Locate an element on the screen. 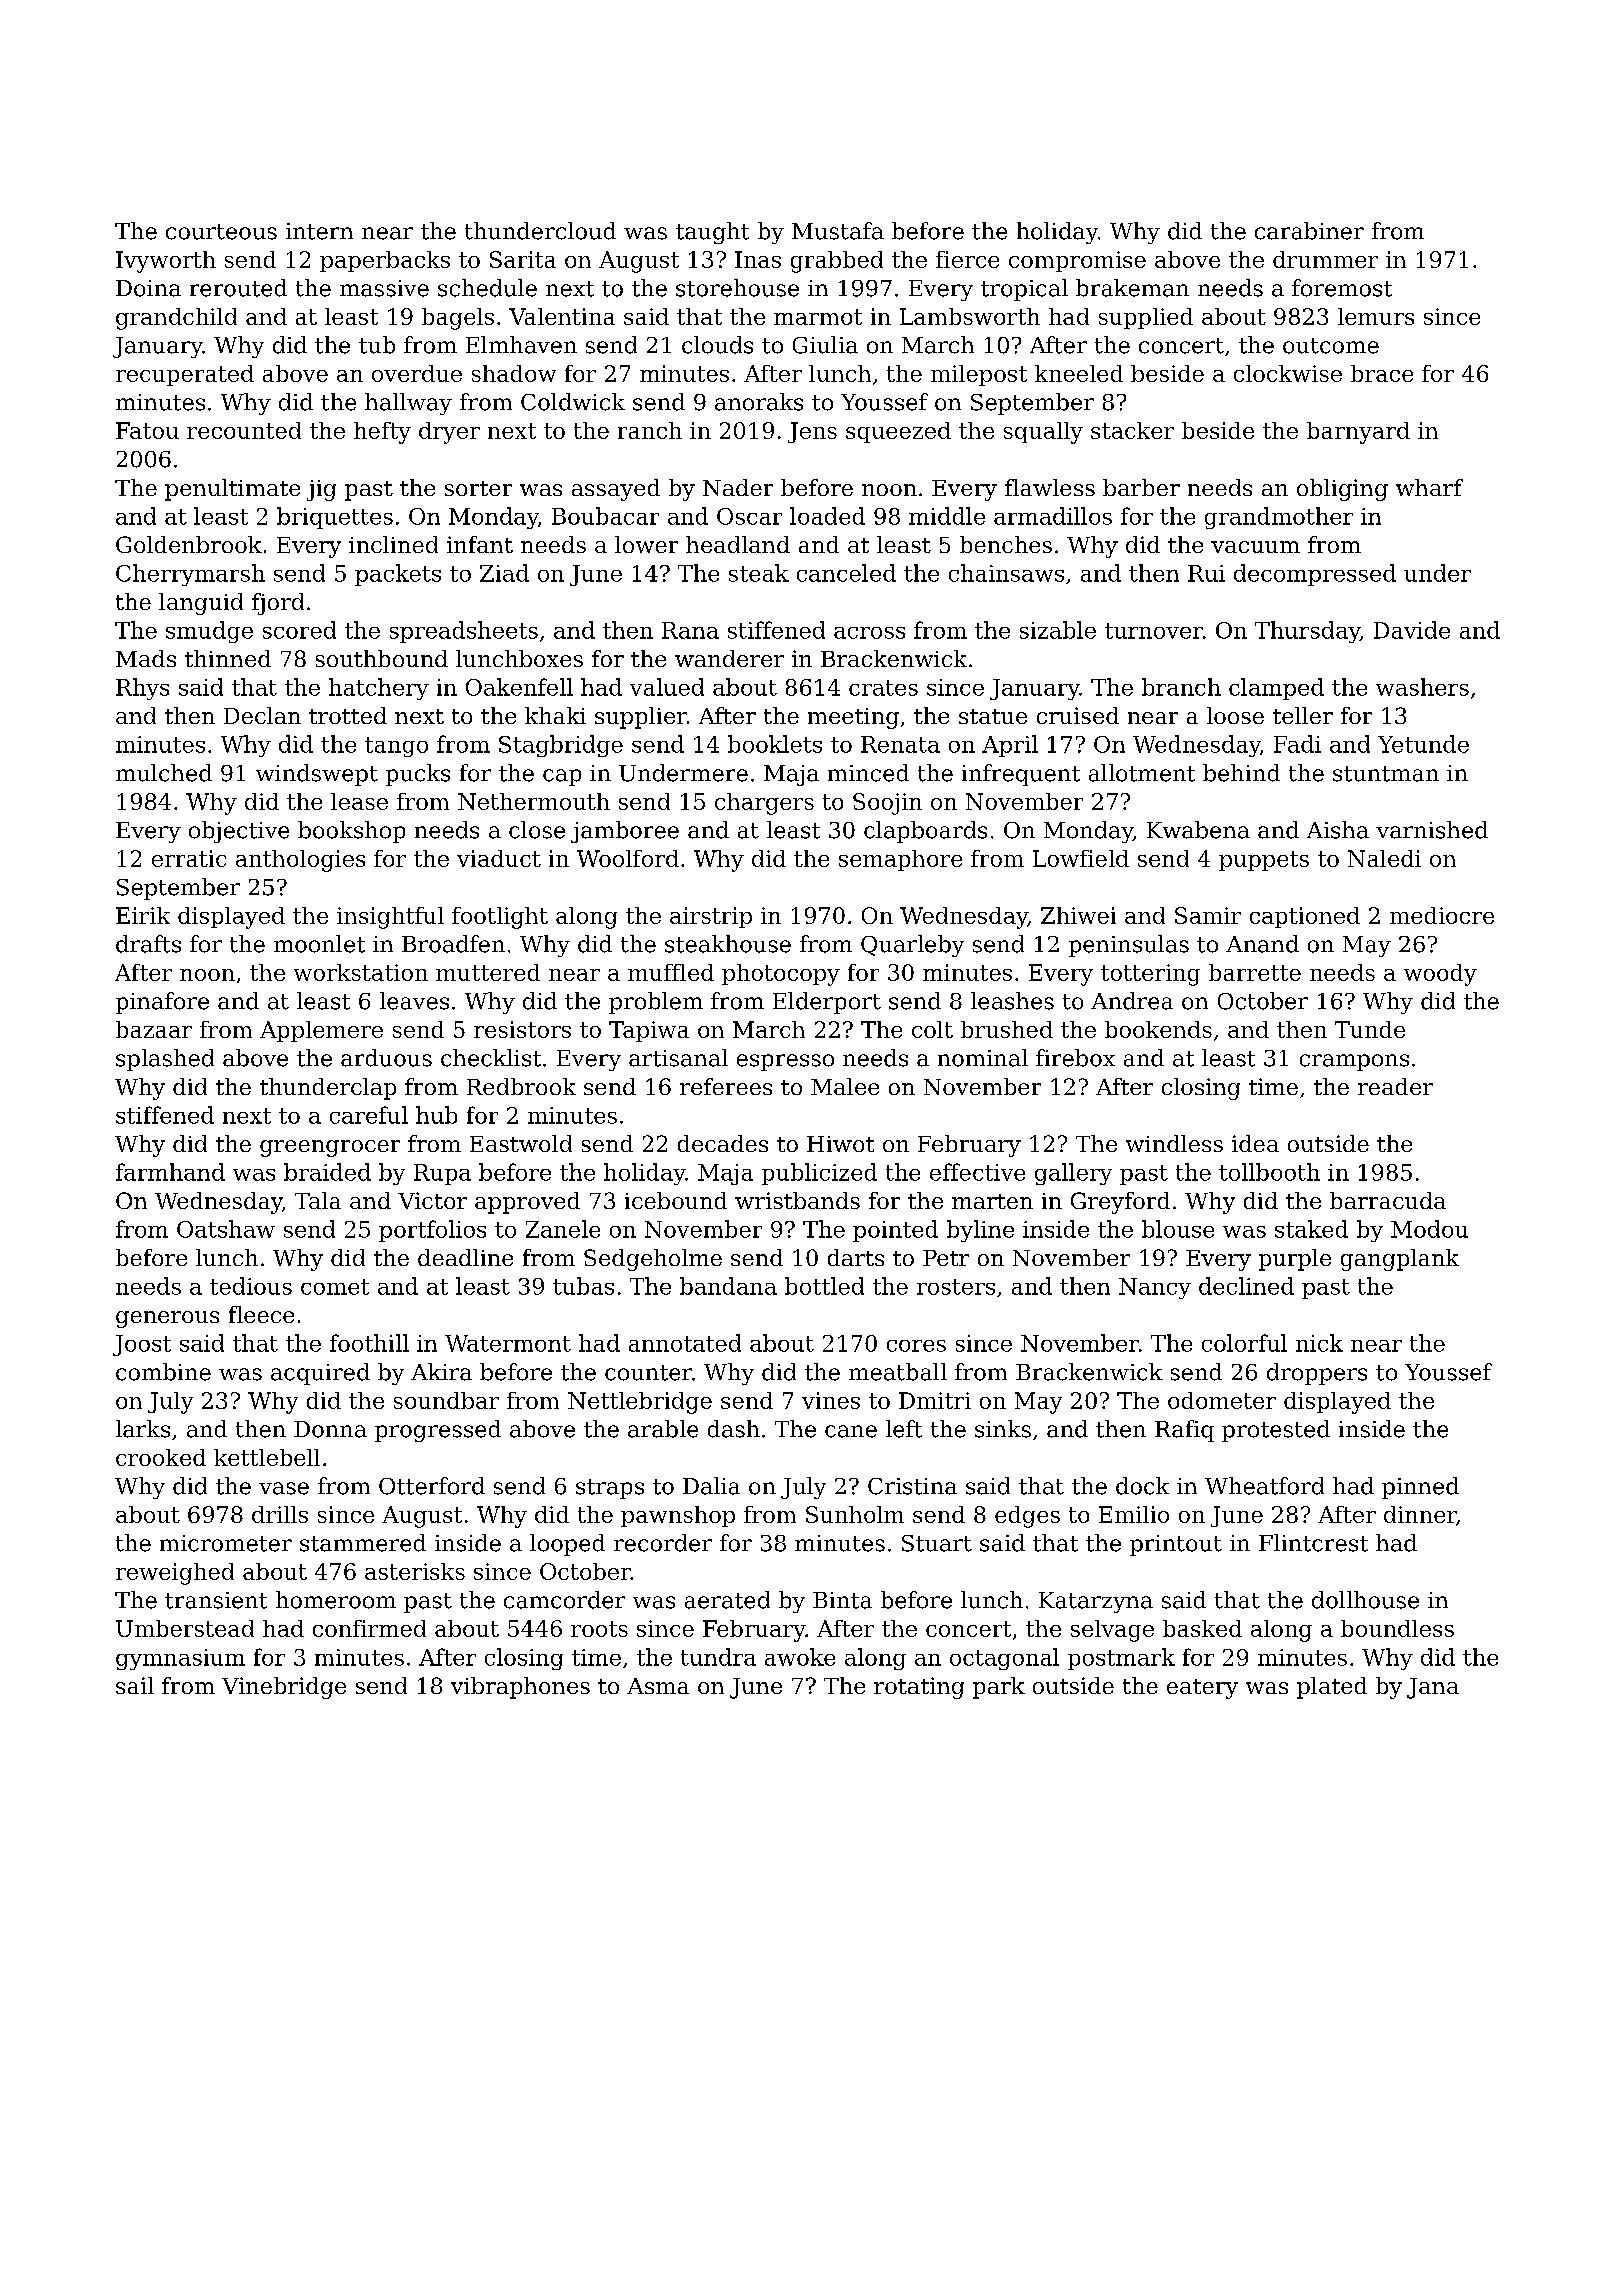 Image resolution: width=1620 pixels, height=2292 pixels. carabiner is located at coordinates (1309, 231).
